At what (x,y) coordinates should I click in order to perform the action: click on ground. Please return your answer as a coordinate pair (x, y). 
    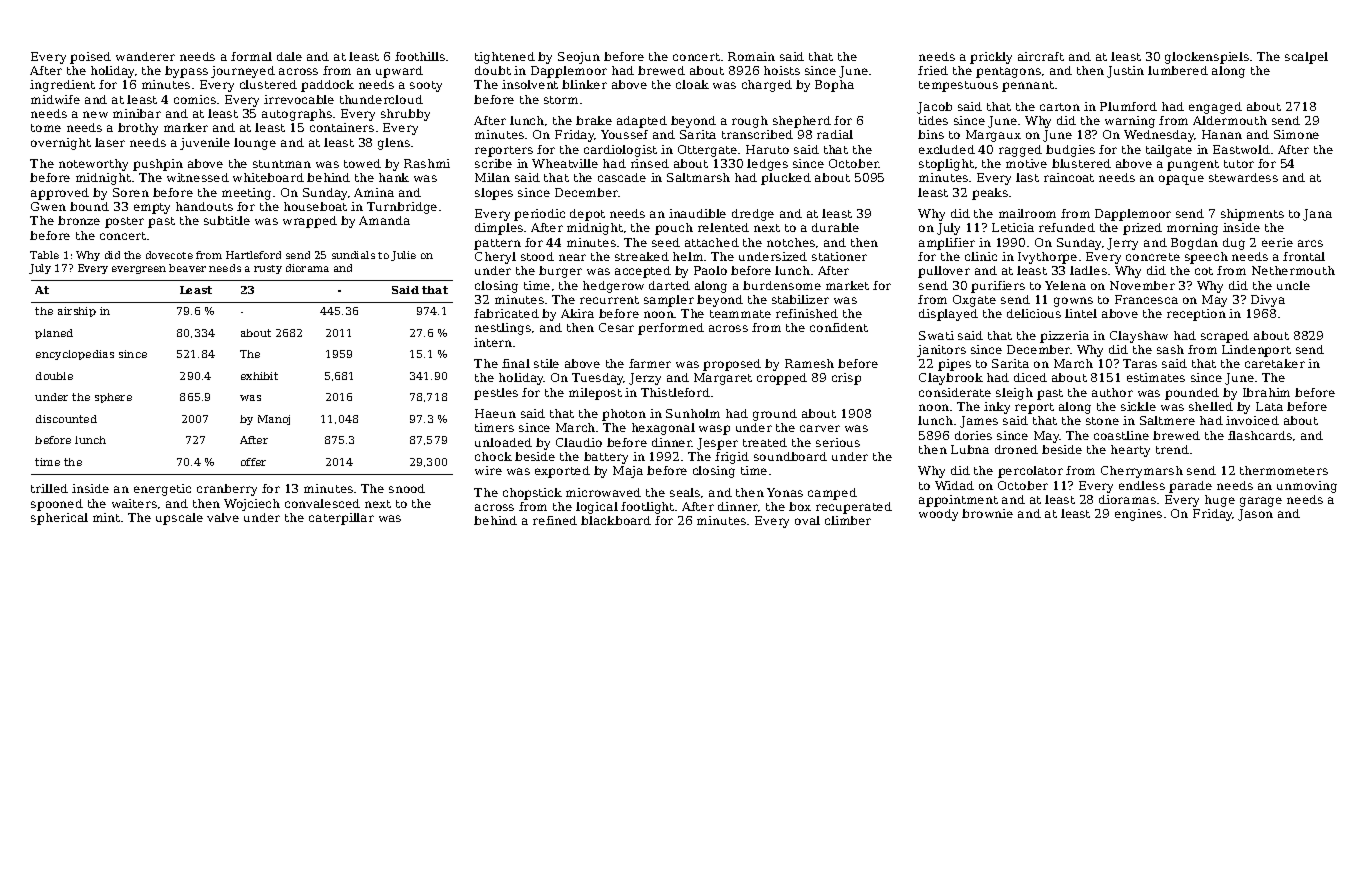
    Looking at the image, I should click on (775, 415).
